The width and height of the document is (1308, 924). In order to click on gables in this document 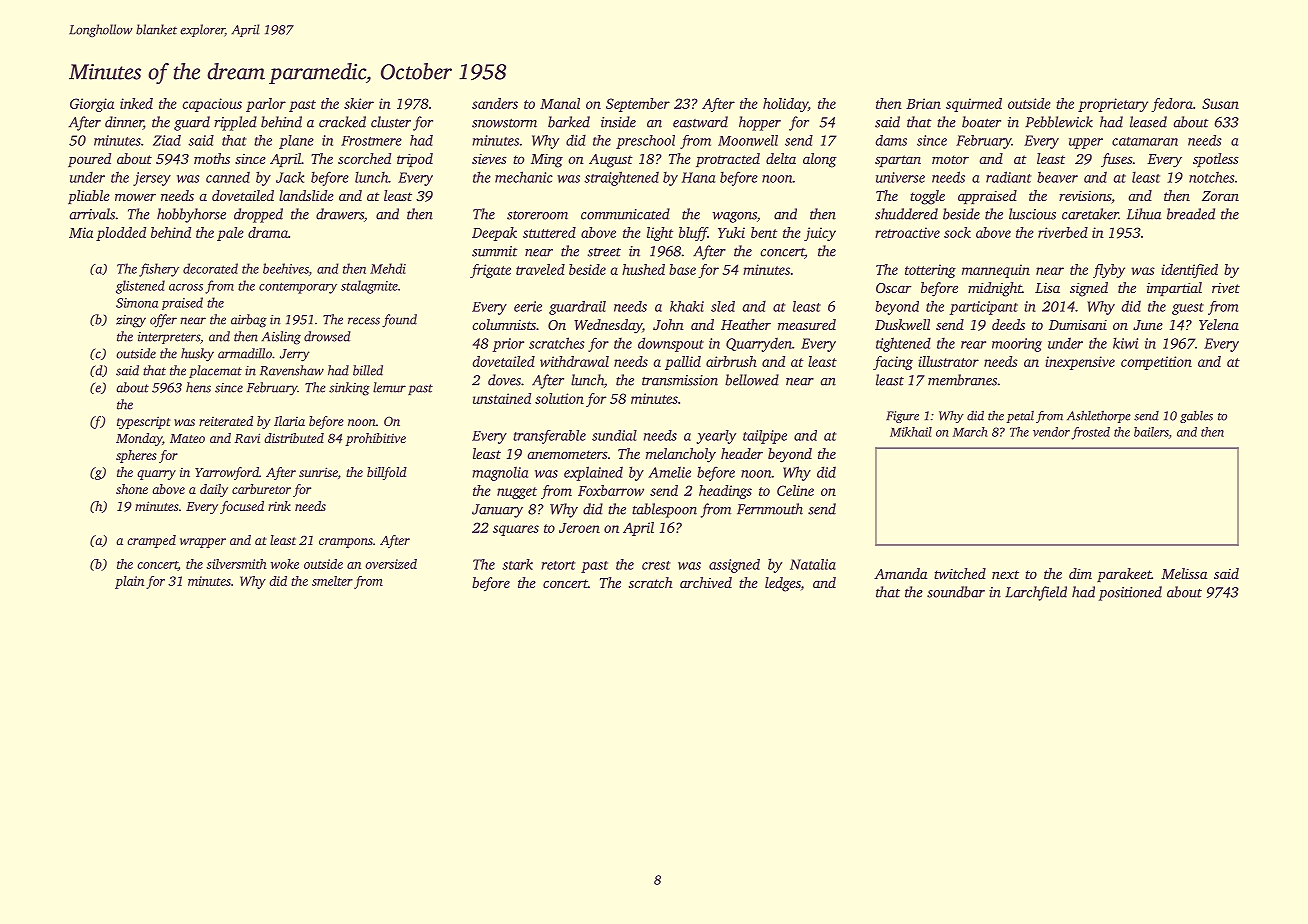, I will do `click(1196, 417)`.
